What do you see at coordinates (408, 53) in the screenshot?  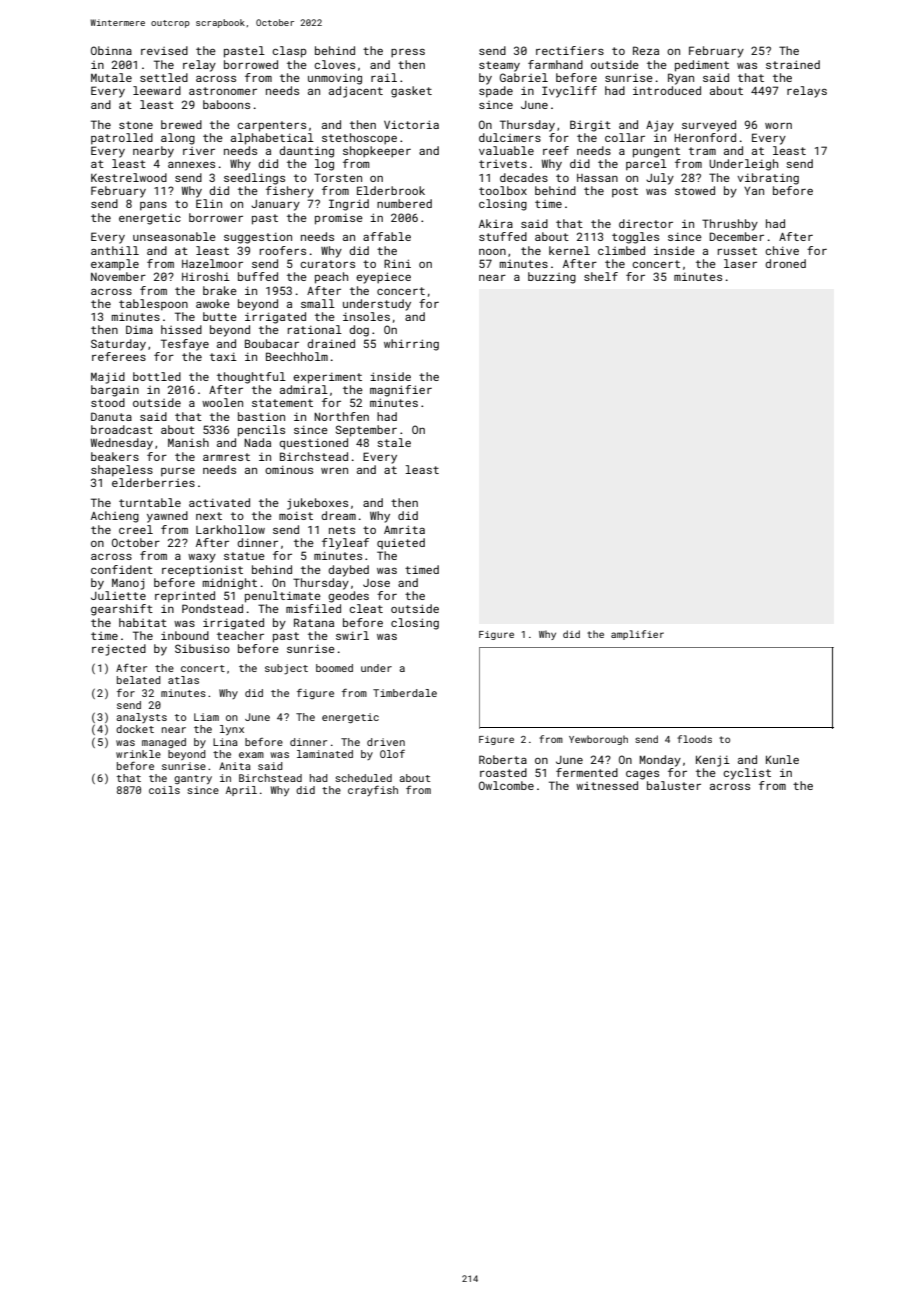 I see `press` at bounding box center [408, 53].
